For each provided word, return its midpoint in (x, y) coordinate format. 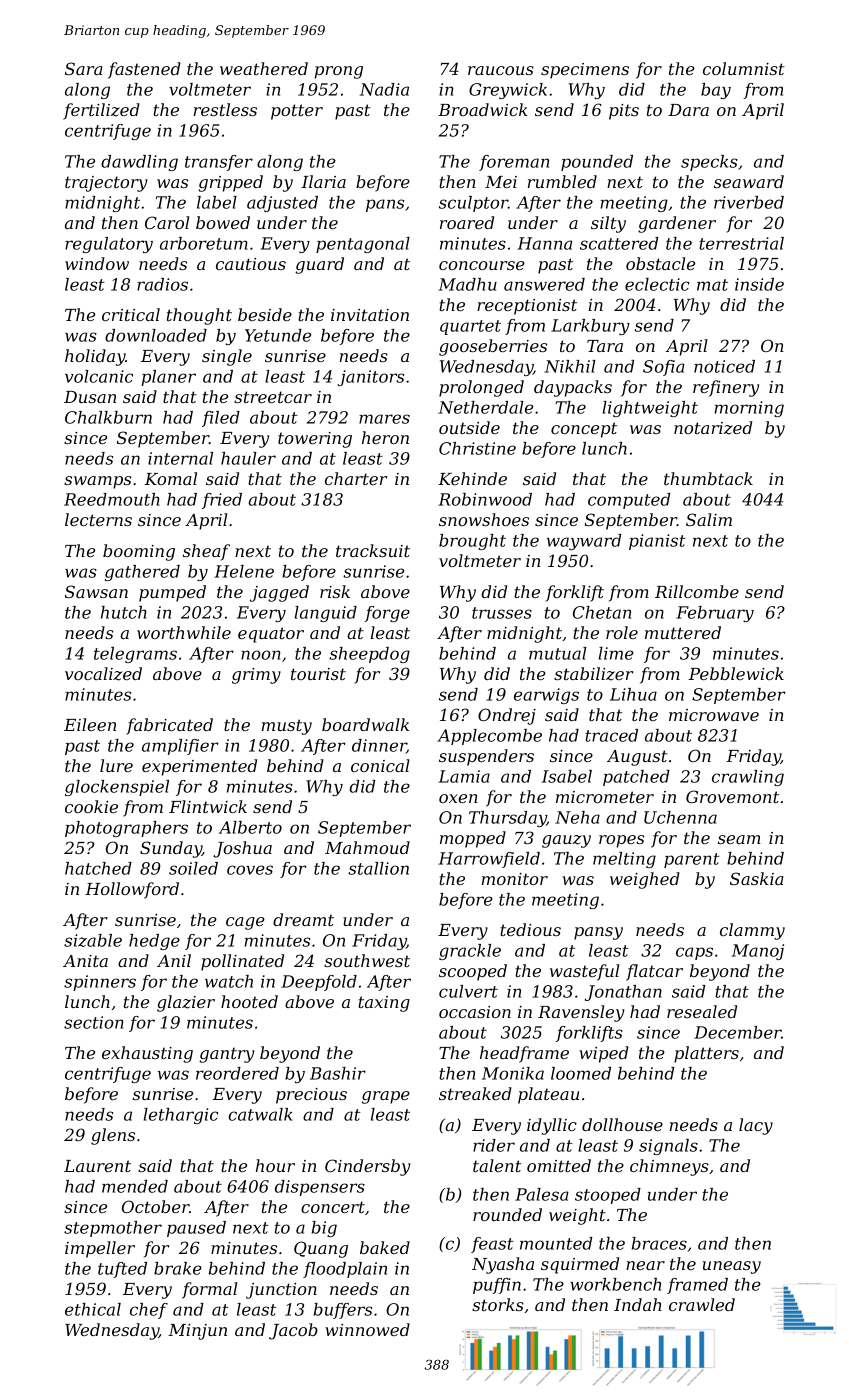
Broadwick (483, 109)
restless (225, 109)
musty (287, 727)
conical (380, 765)
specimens (585, 71)
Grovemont (732, 796)
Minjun (197, 1332)
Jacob (293, 1331)
